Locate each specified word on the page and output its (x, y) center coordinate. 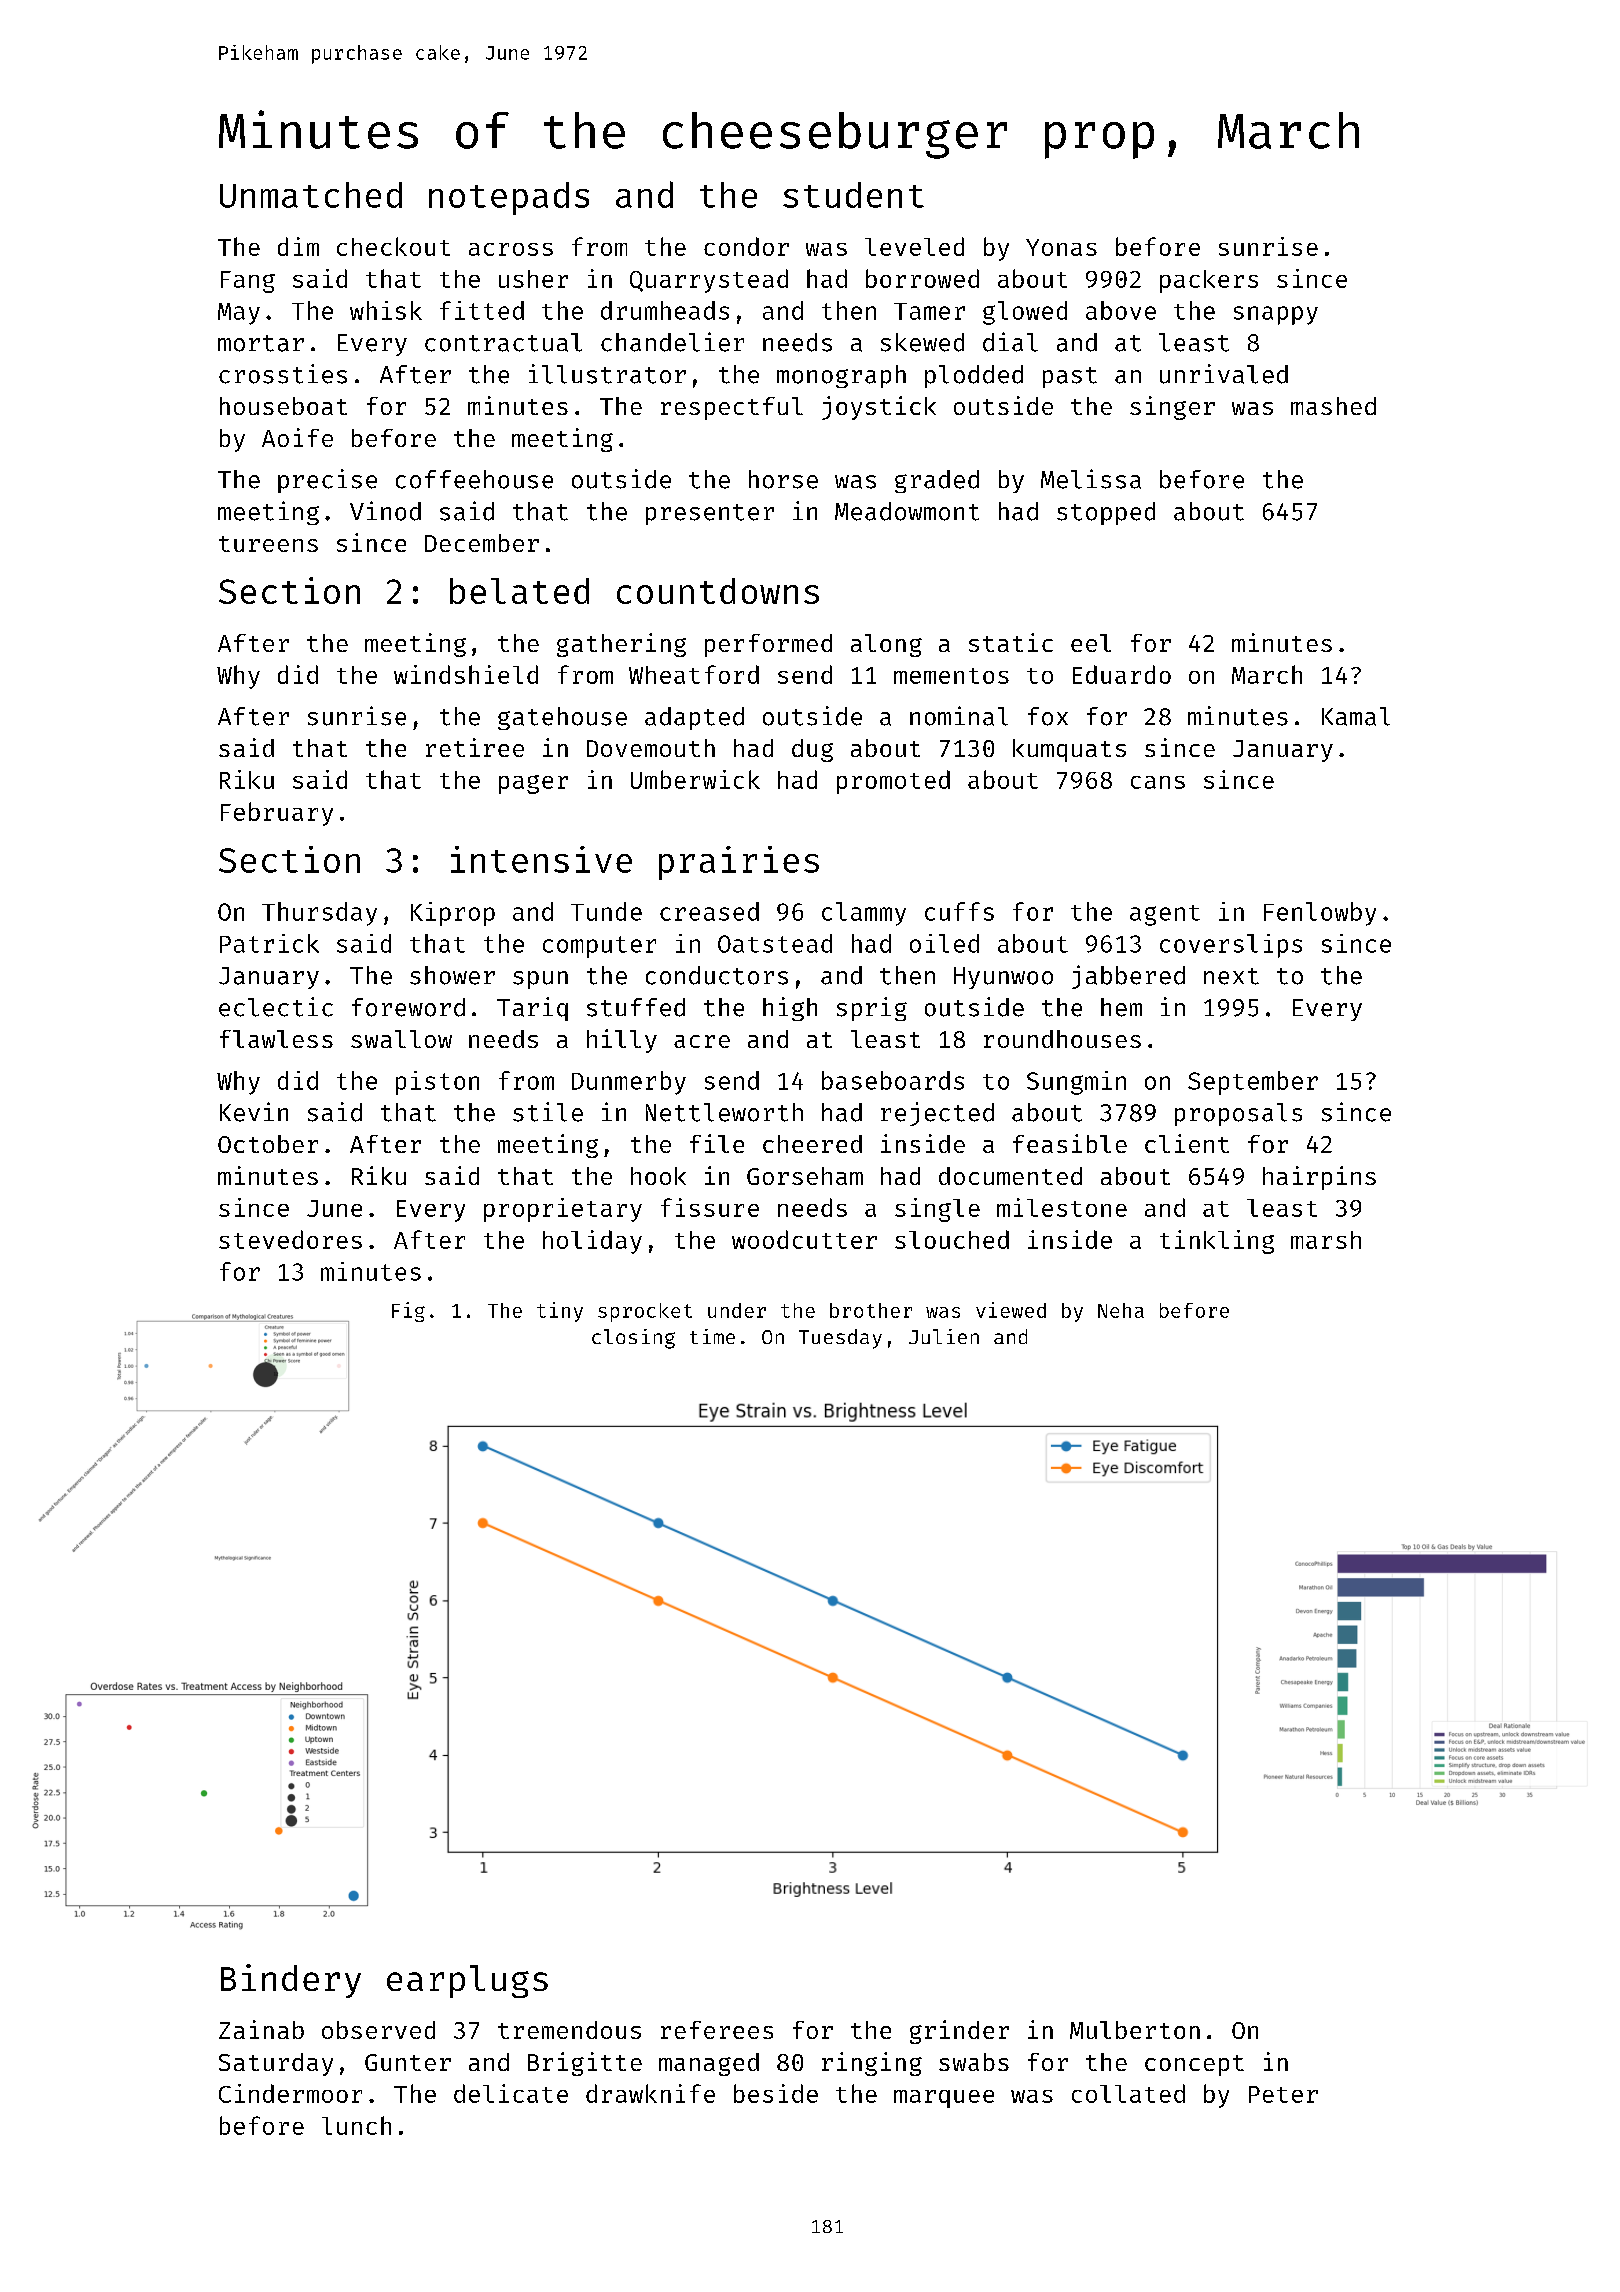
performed (768, 645)
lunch (356, 2125)
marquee (944, 2099)
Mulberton (1135, 2030)
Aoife (297, 437)
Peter (1283, 2094)
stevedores (290, 1239)
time (712, 1336)
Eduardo (1122, 674)
